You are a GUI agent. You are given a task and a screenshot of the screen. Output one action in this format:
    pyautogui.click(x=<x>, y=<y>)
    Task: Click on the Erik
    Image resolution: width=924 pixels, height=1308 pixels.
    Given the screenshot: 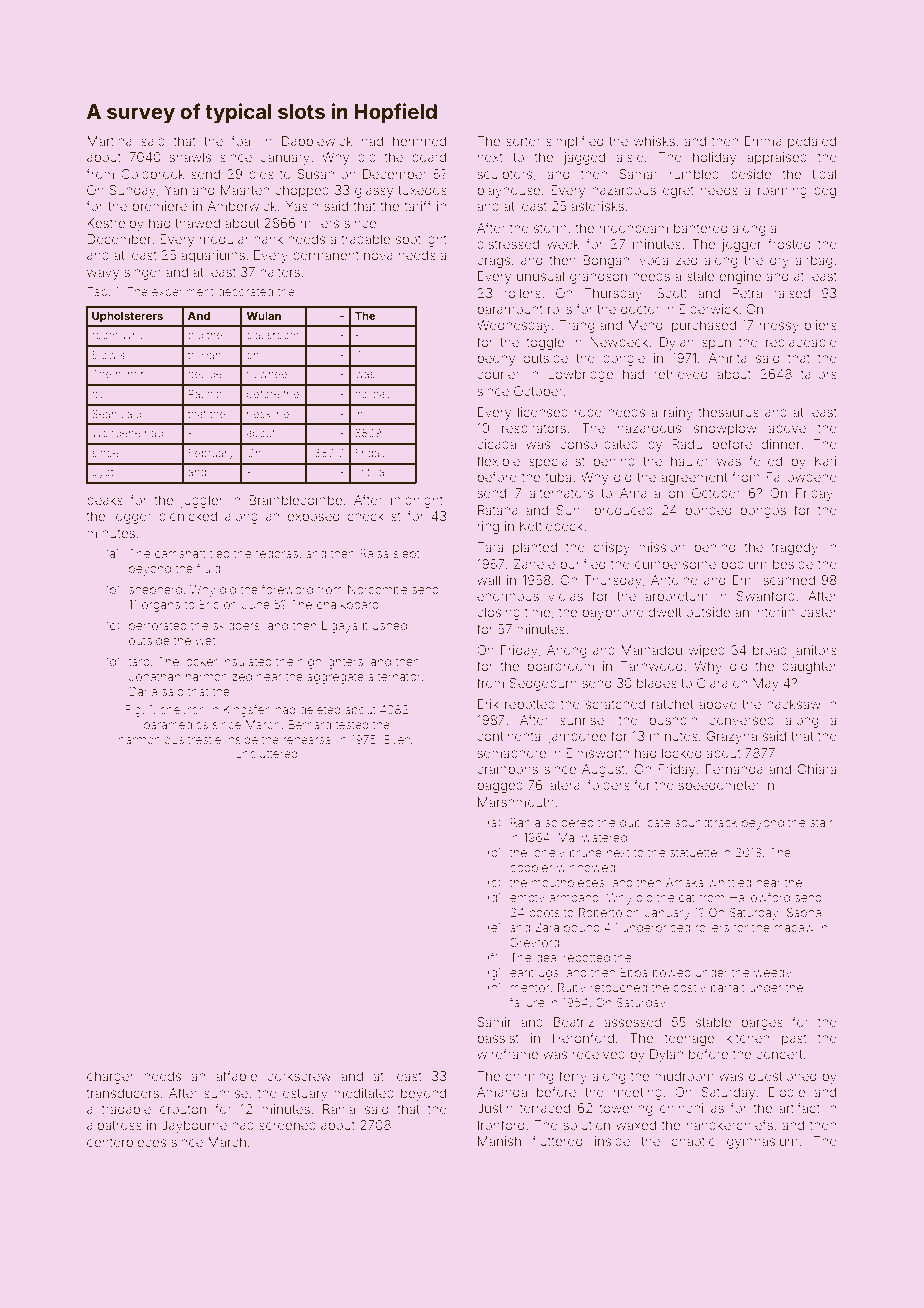 What is the action you would take?
    pyautogui.click(x=488, y=704)
